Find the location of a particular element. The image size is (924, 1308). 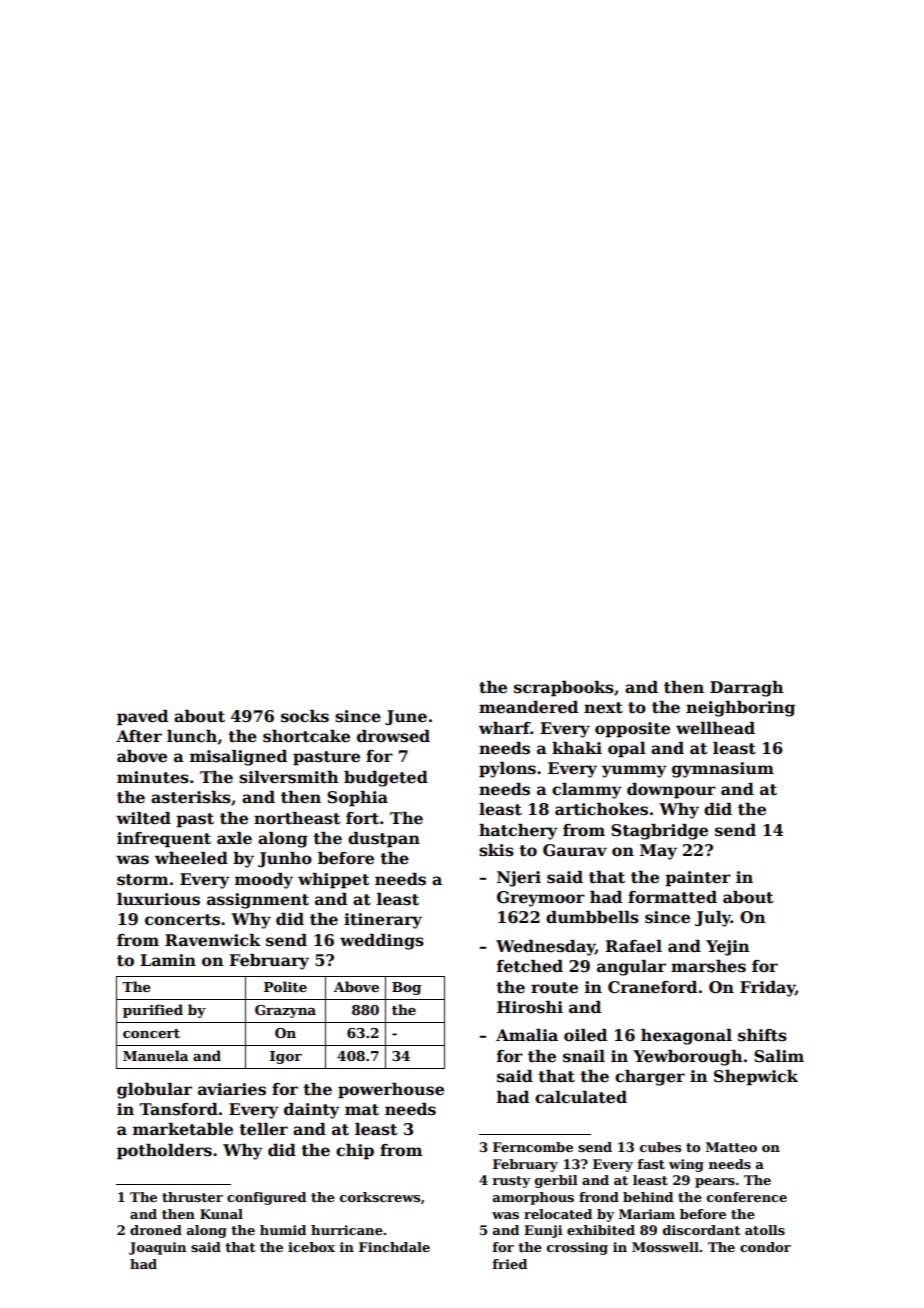

chip is located at coordinates (355, 1152).
